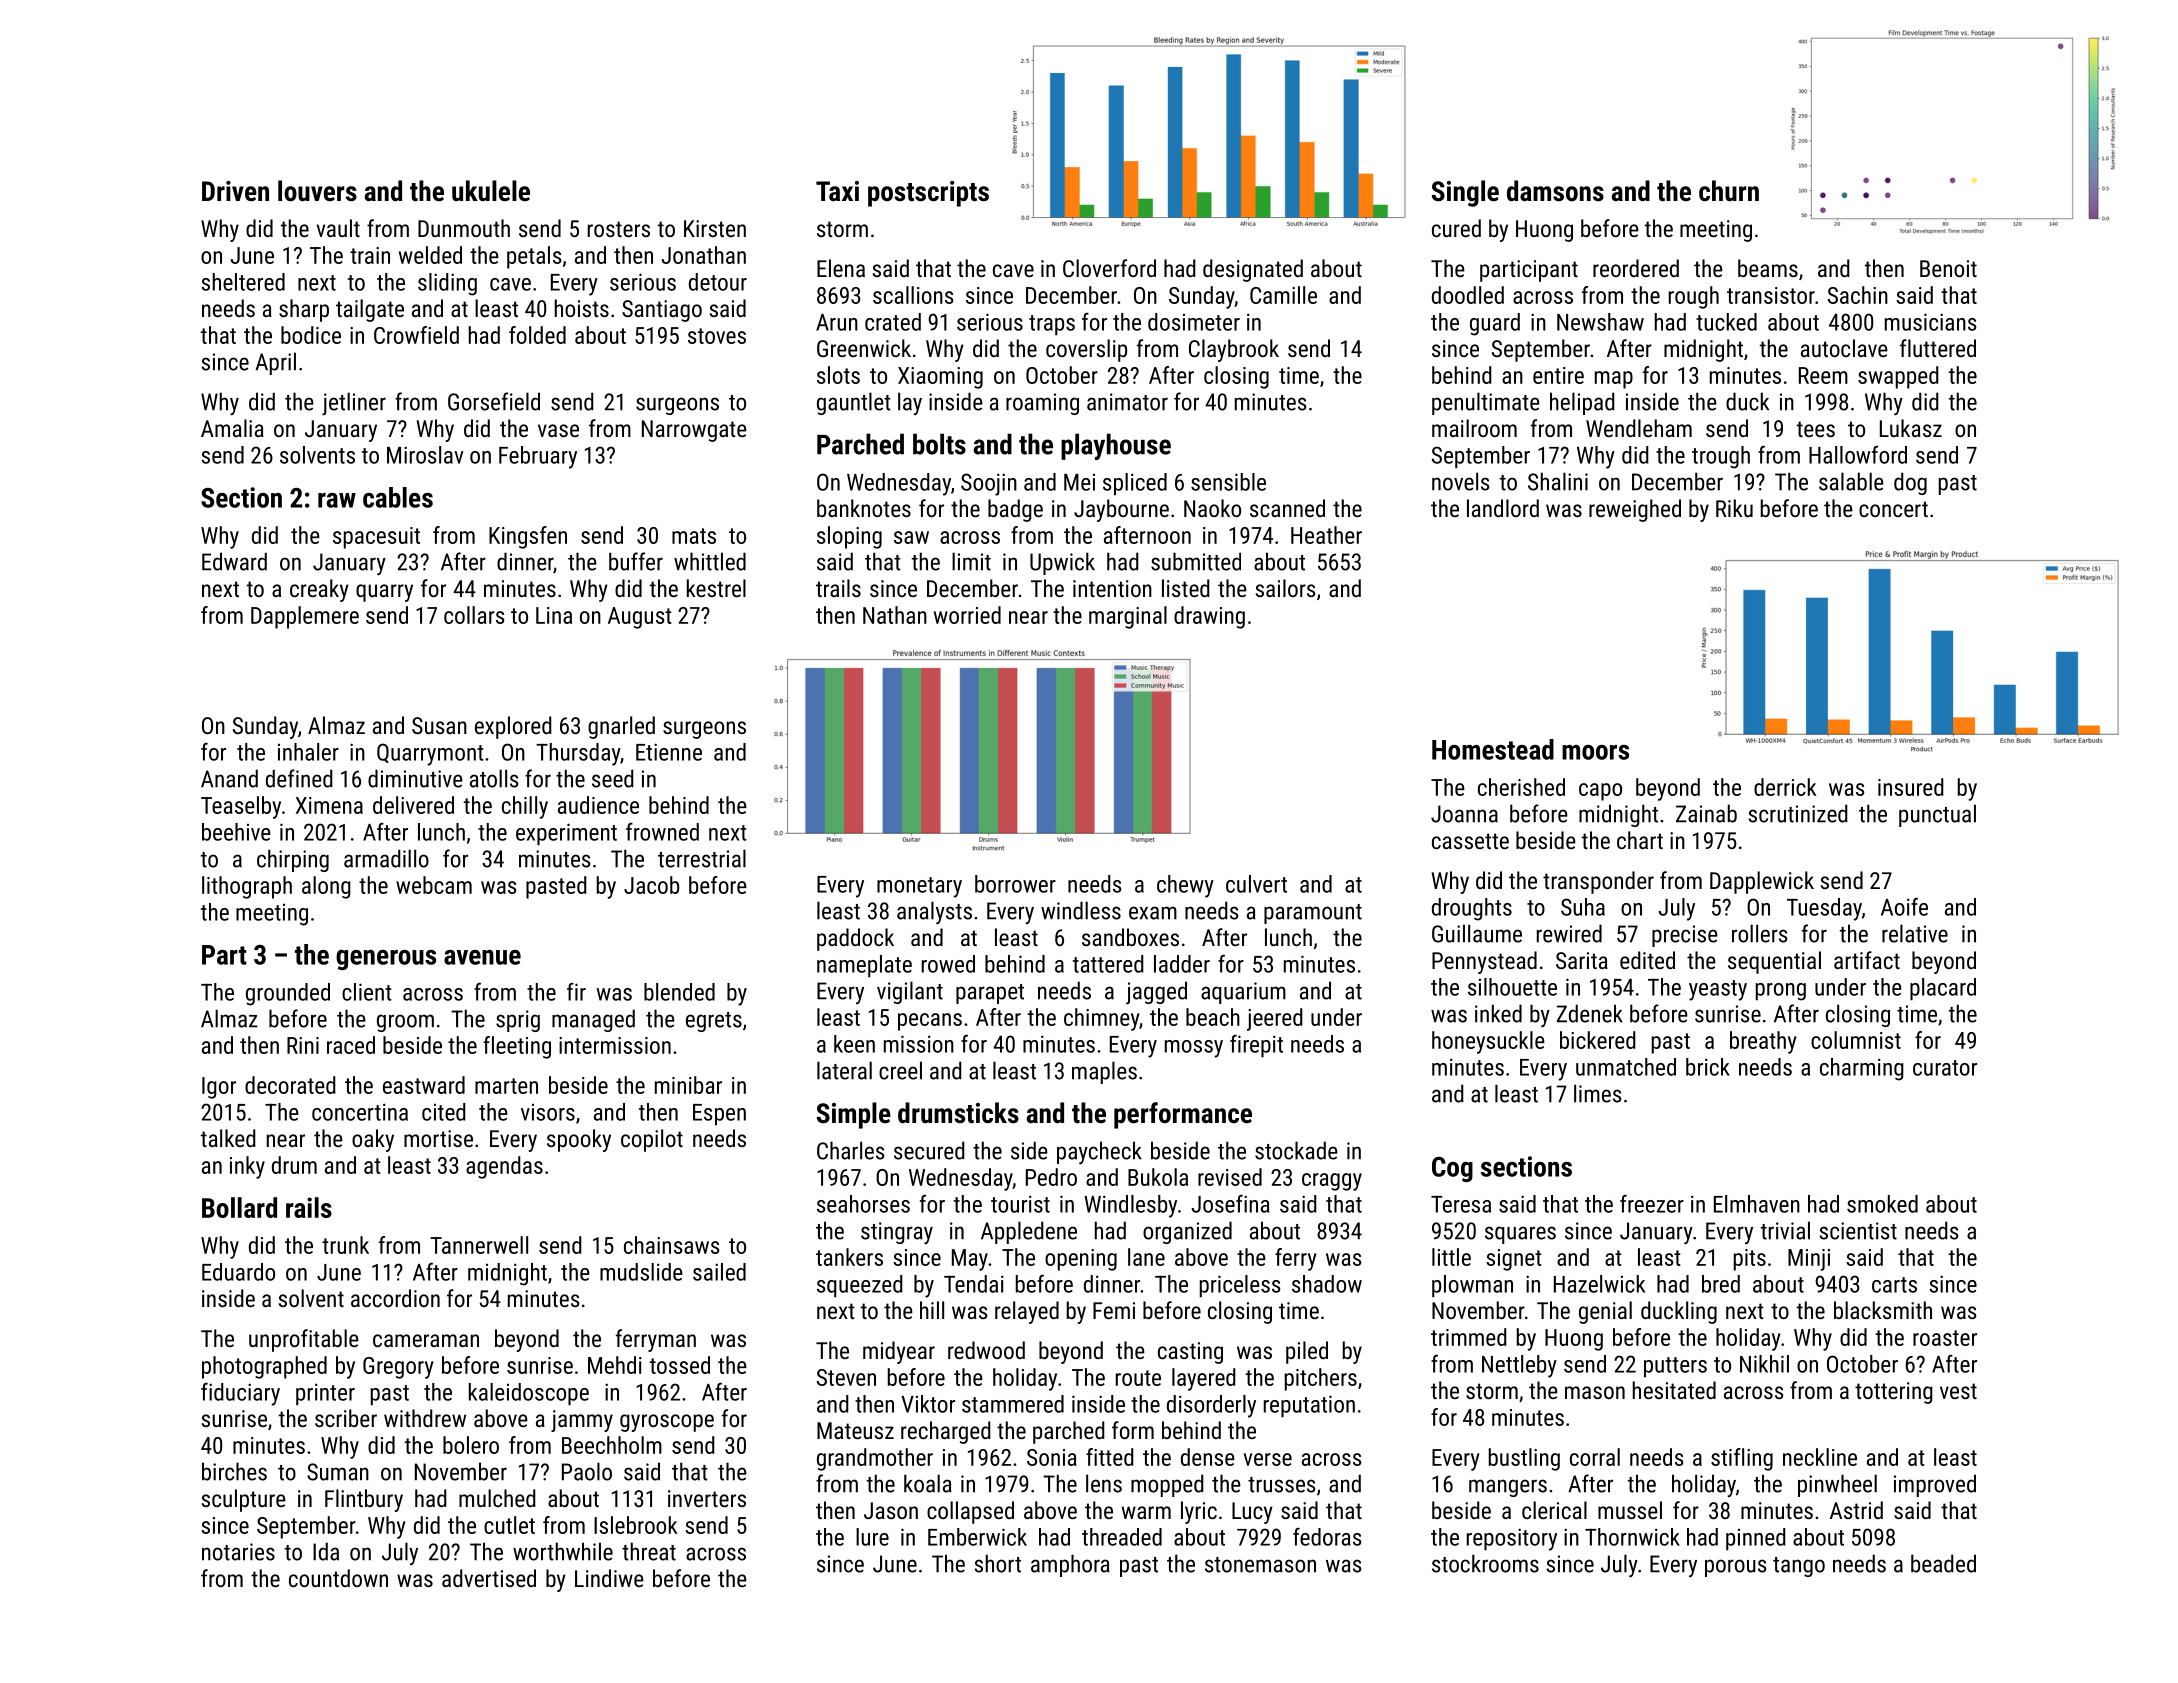 The width and height of the screenshot is (2178, 1683). Describe the element at coordinates (872, 1537) in the screenshot. I see `lure` at that location.
